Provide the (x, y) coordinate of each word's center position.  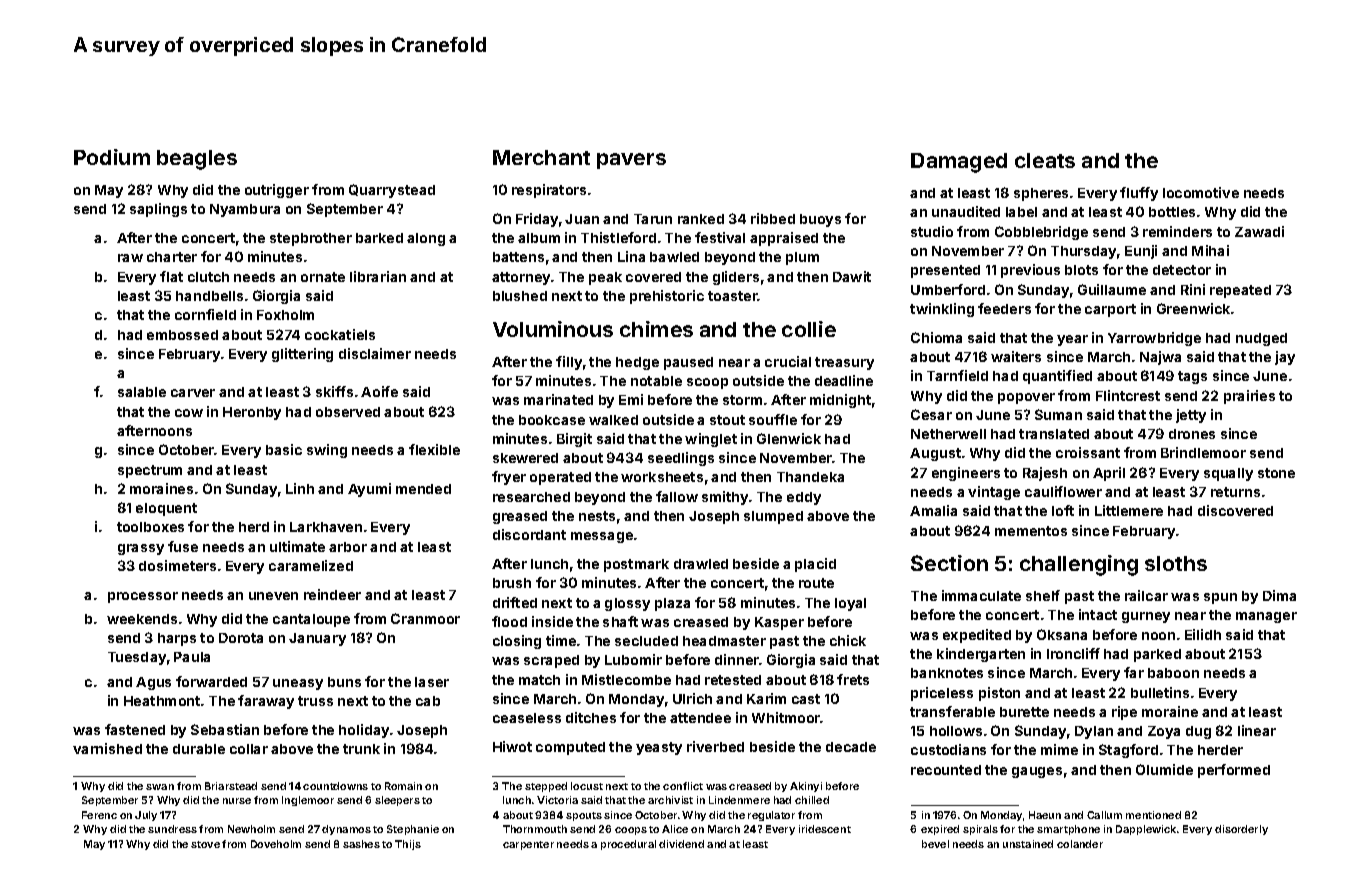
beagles (197, 160)
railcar (1146, 595)
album (539, 238)
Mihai (1210, 250)
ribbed (773, 218)
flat (171, 276)
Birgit (574, 440)
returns (1235, 492)
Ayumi (369, 490)
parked (1157, 655)
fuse (183, 546)
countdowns (335, 786)
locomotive (1201, 192)
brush (512, 583)
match (539, 680)
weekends (142, 619)
